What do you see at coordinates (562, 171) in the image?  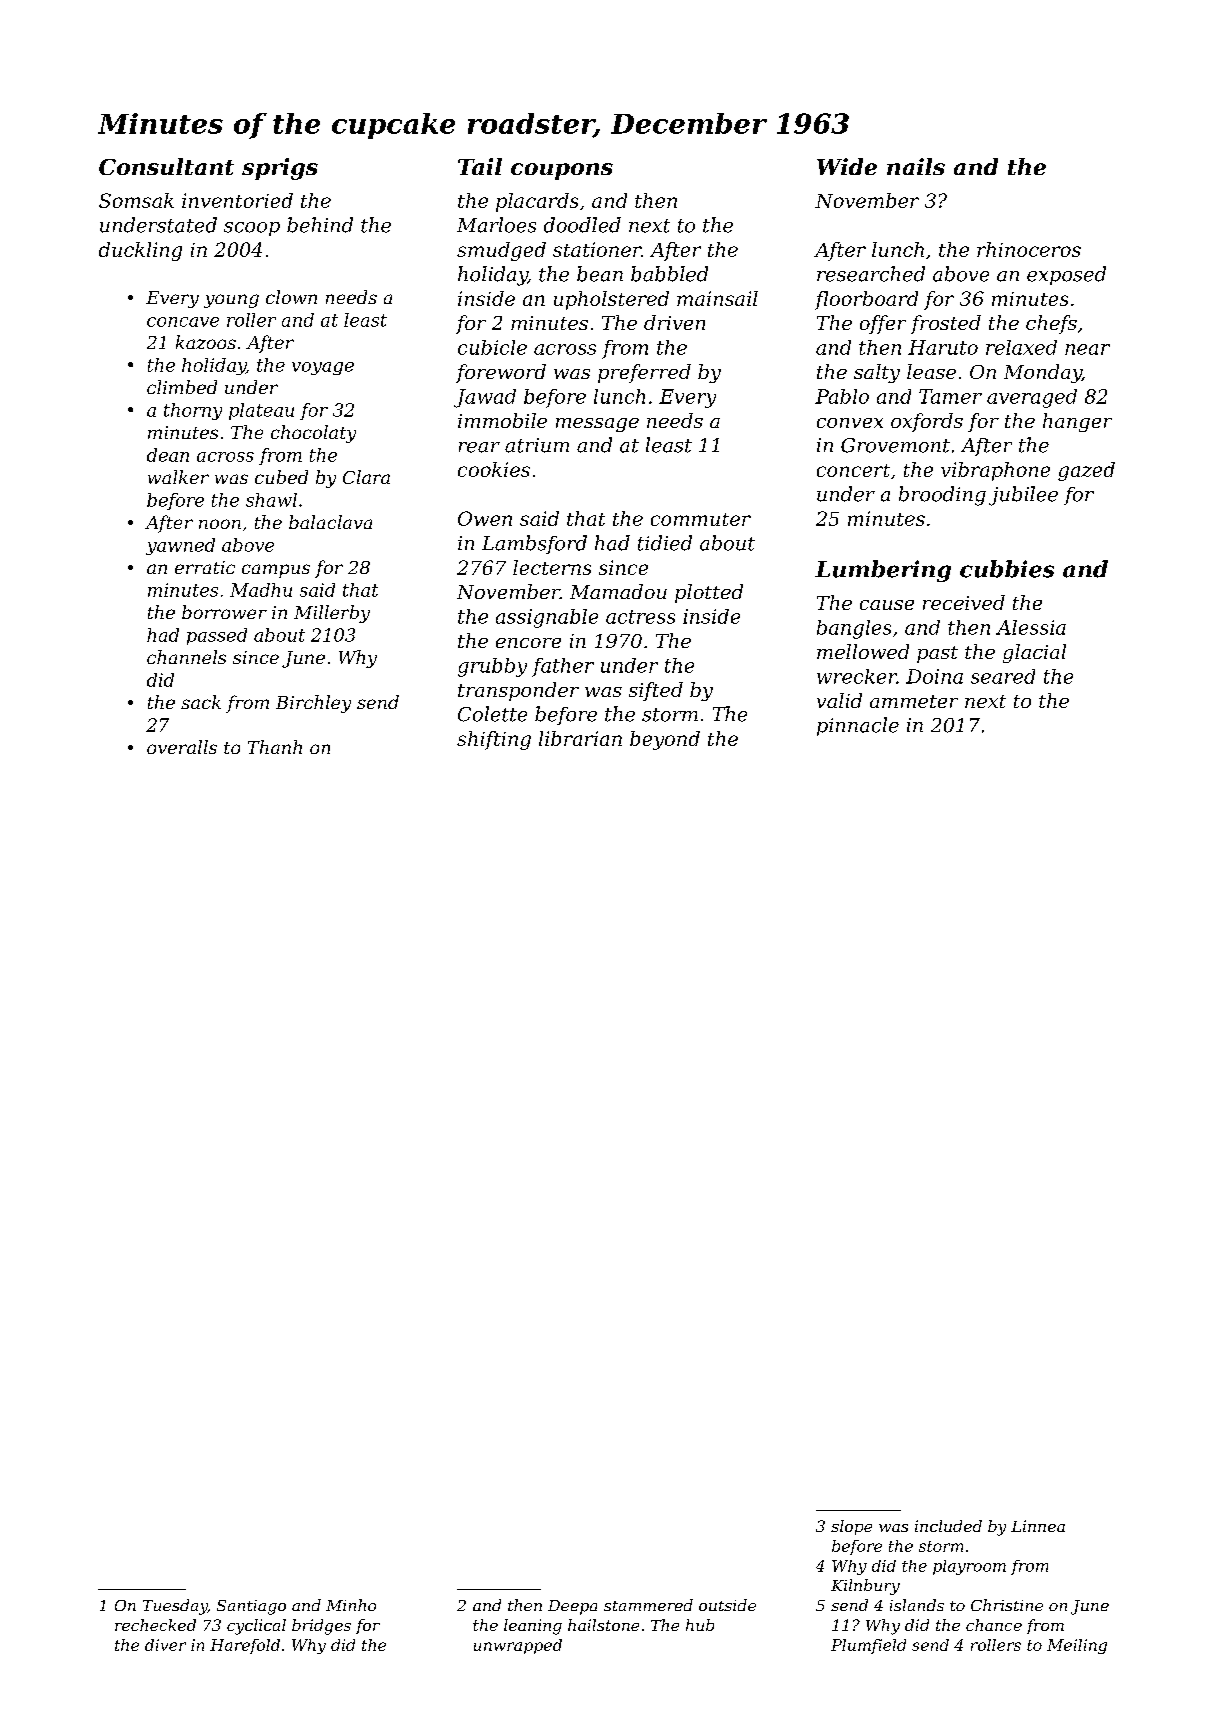 I see `coupons` at bounding box center [562, 171].
